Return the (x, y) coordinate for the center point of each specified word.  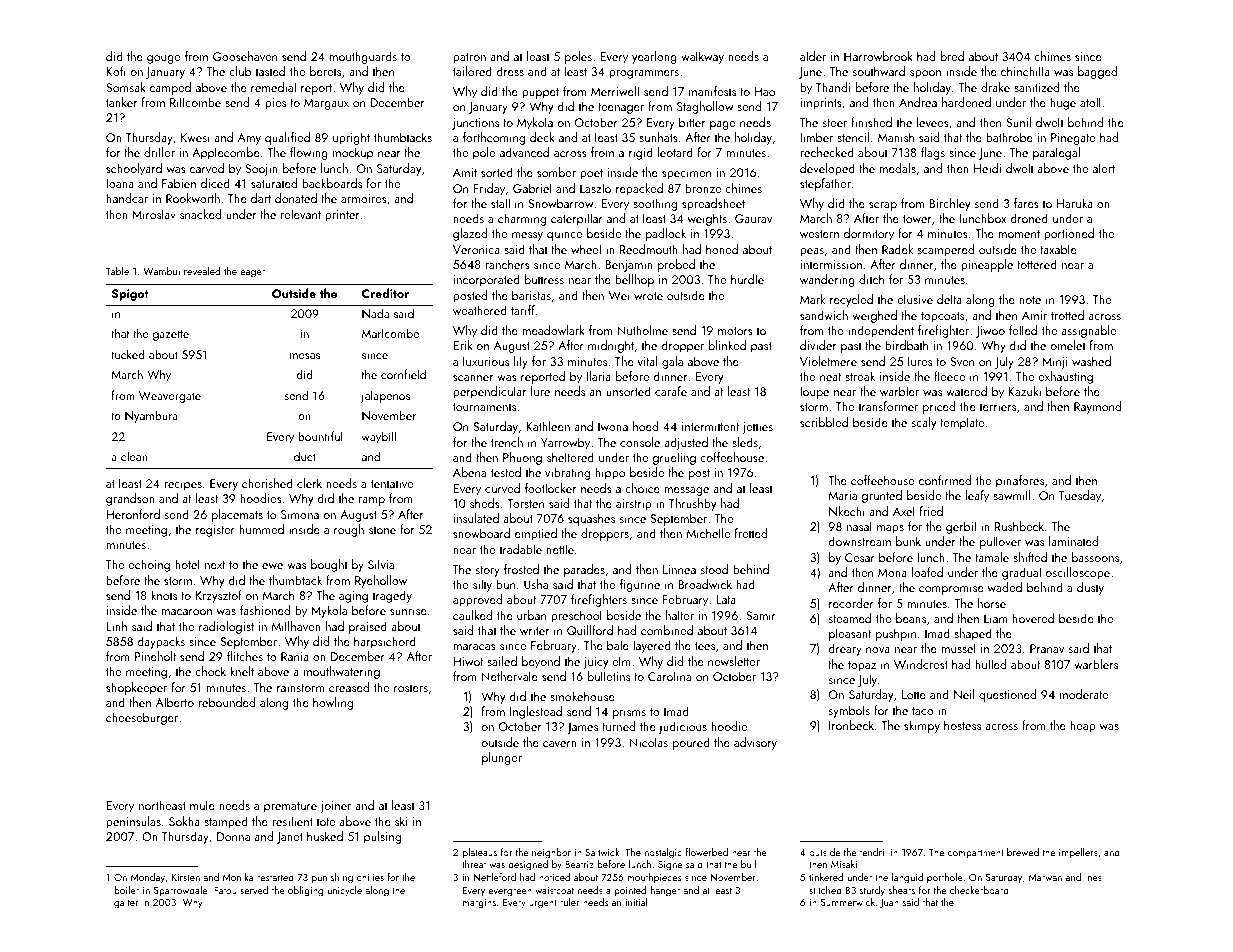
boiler (126, 890)
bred (952, 56)
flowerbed (707, 852)
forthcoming (494, 138)
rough (349, 530)
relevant (301, 214)
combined (667, 630)
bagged (1097, 72)
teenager (621, 108)
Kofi (116, 71)
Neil (964, 694)
